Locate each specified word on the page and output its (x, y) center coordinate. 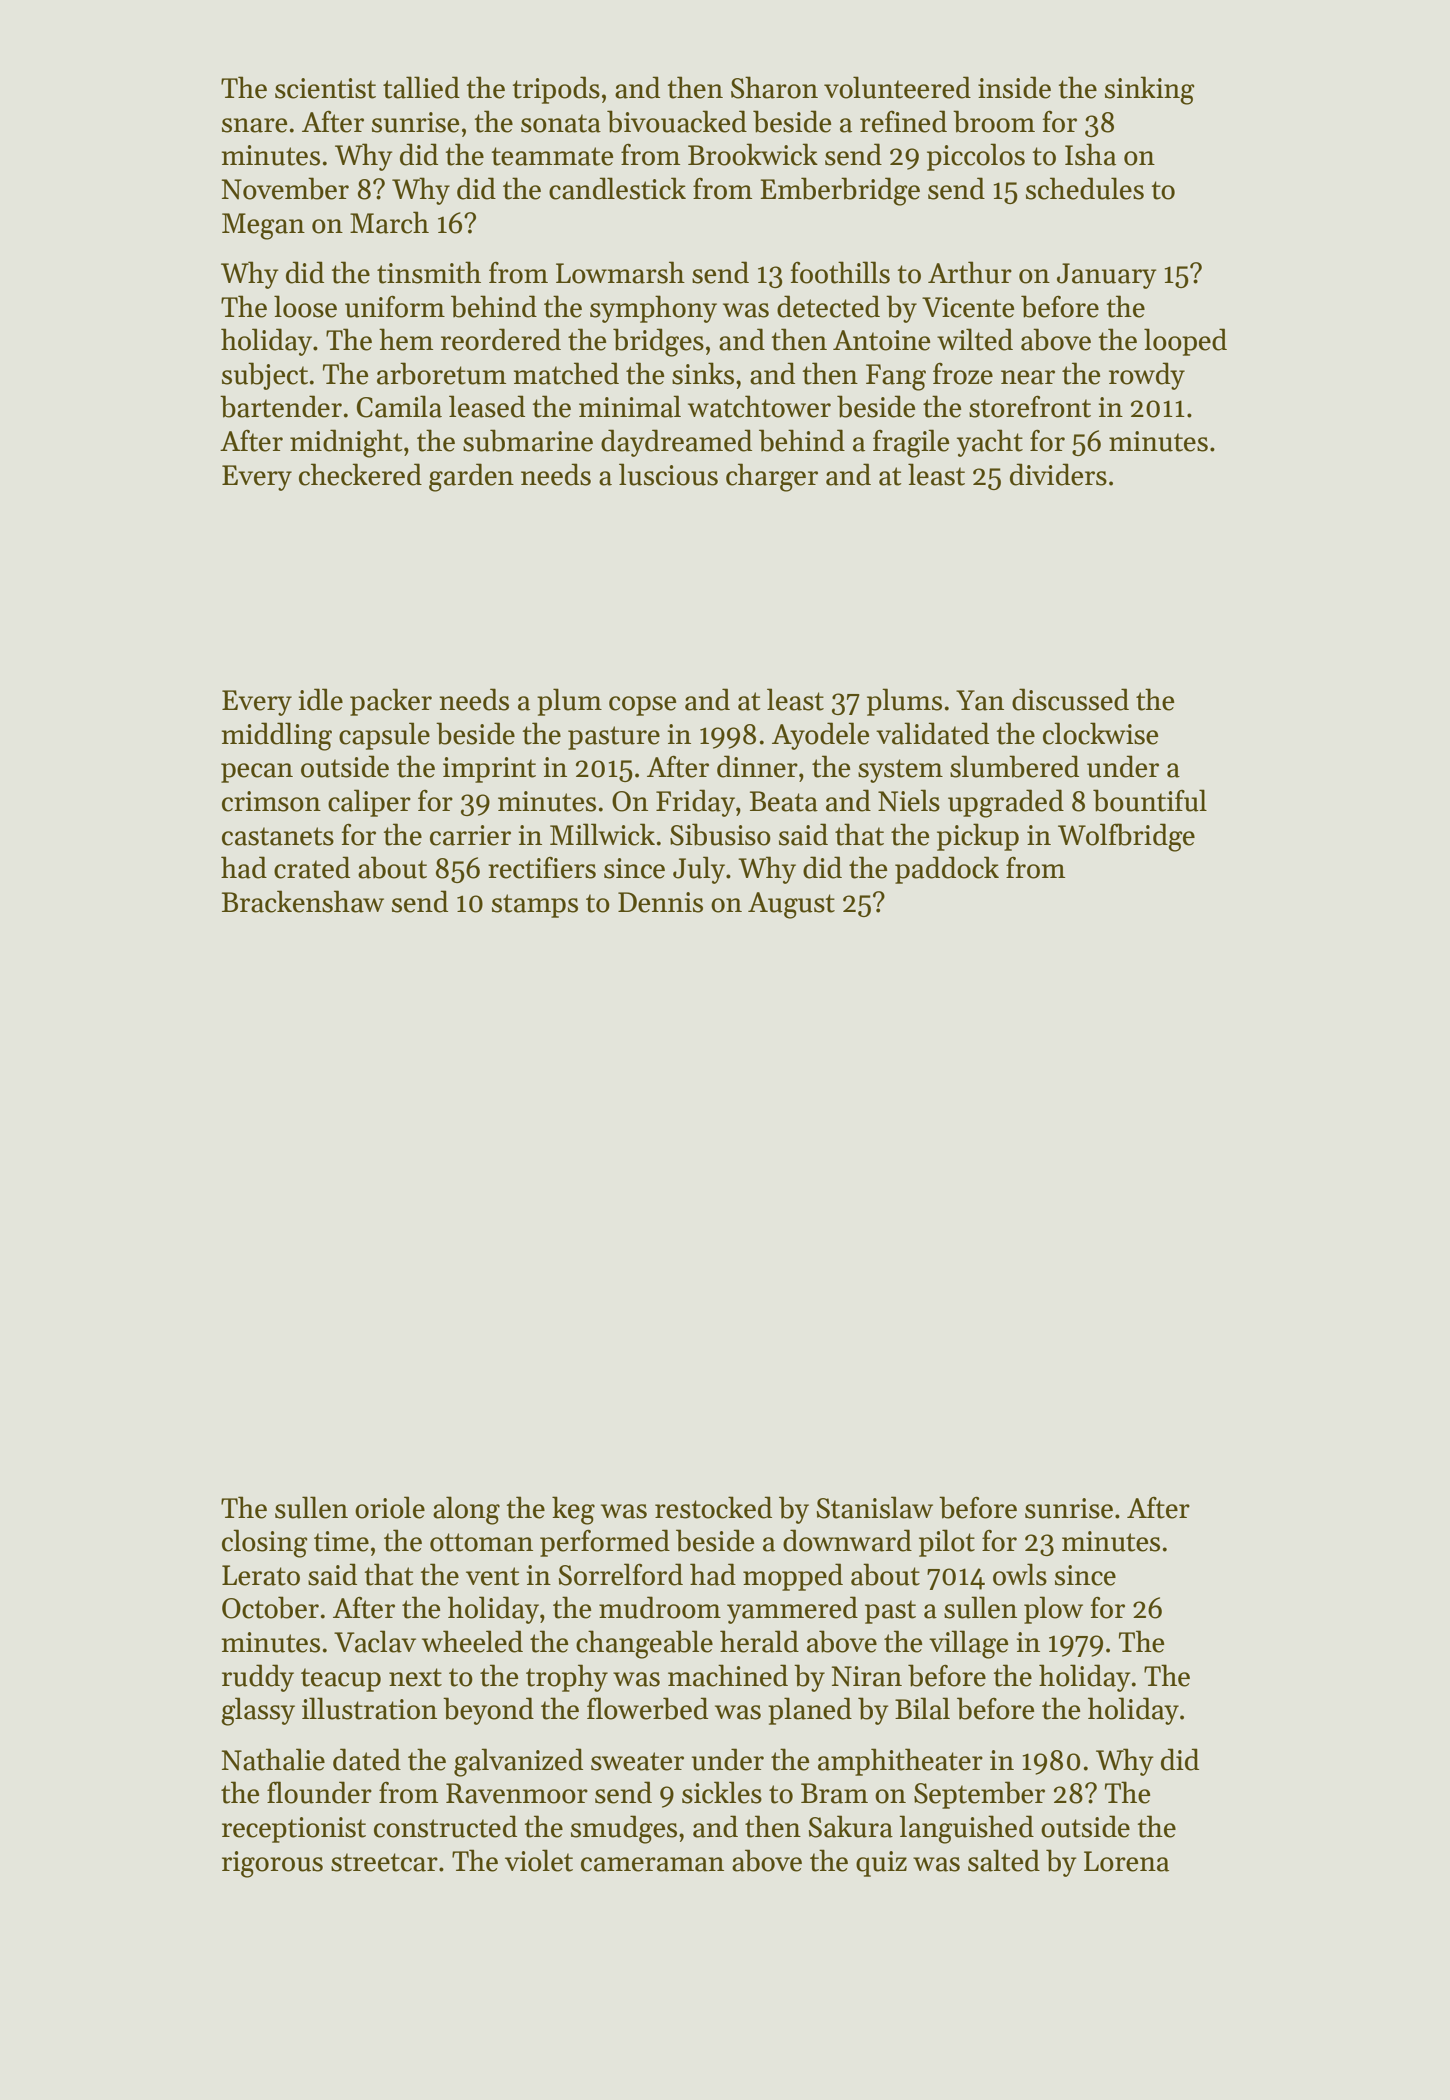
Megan (263, 226)
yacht (990, 443)
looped (1185, 342)
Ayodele (820, 736)
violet (539, 1860)
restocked (713, 1507)
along (466, 1510)
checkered (360, 474)
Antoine (881, 340)
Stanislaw (875, 1507)
